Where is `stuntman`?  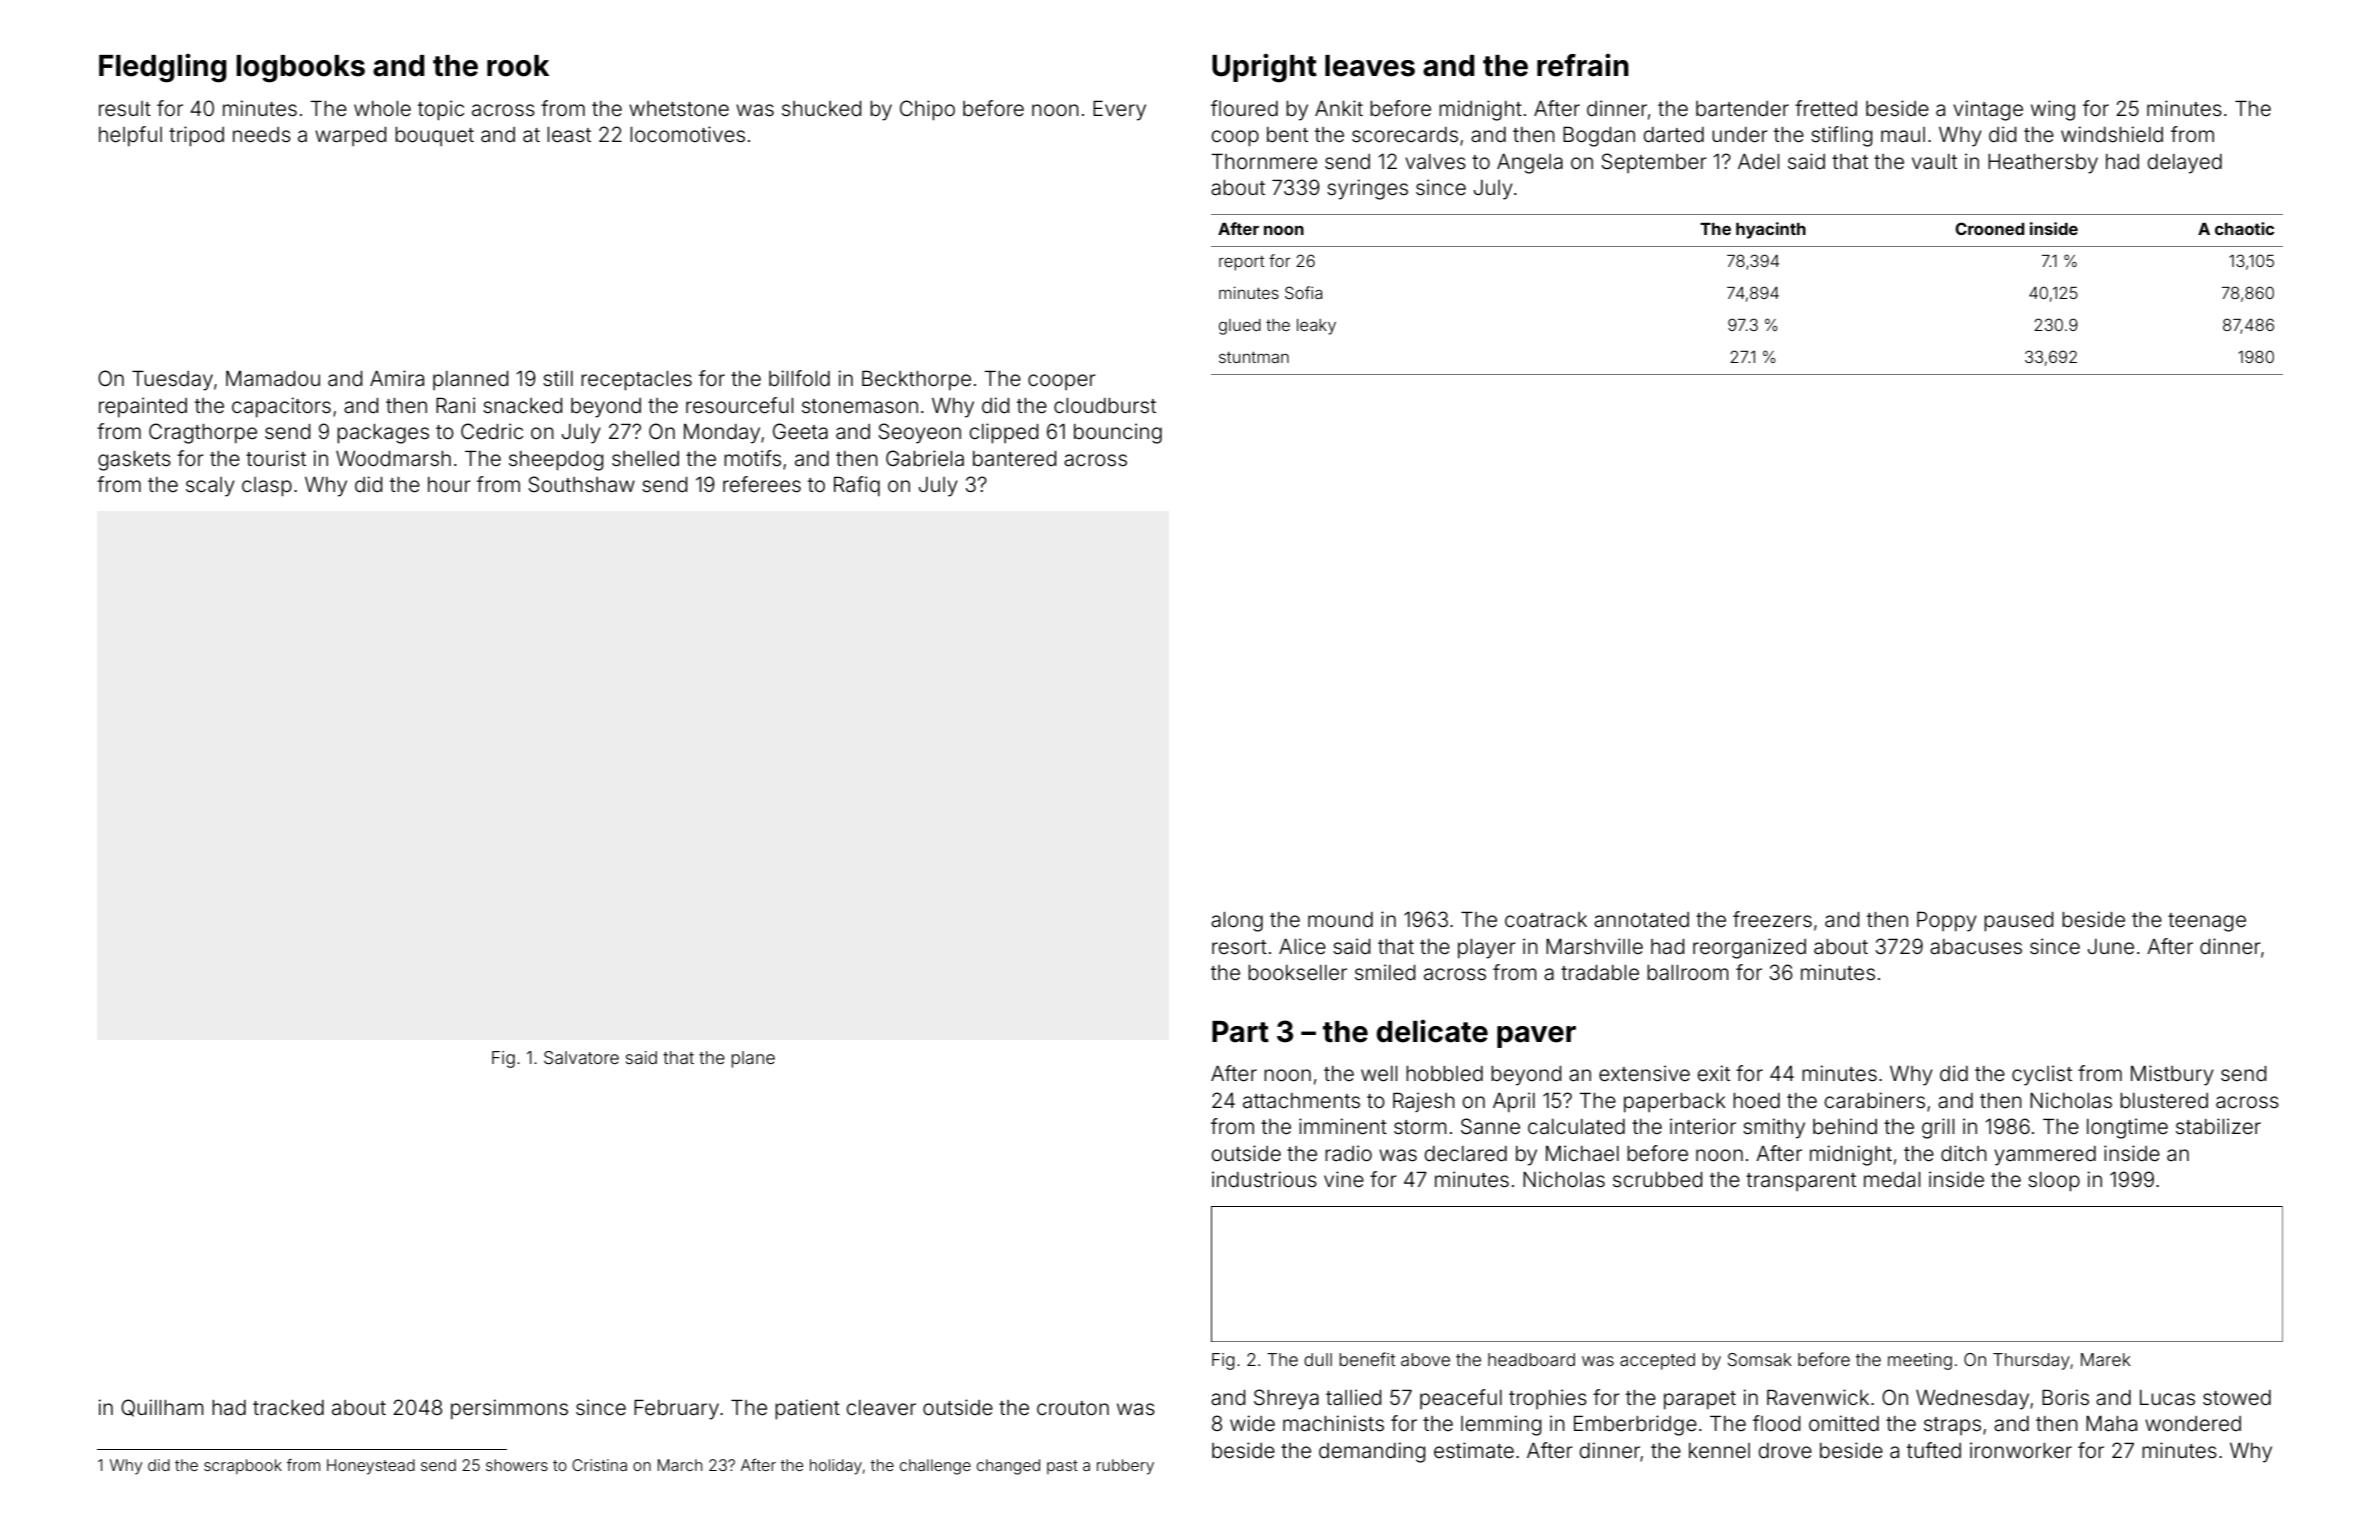
stuntman is located at coordinates (1254, 357).
